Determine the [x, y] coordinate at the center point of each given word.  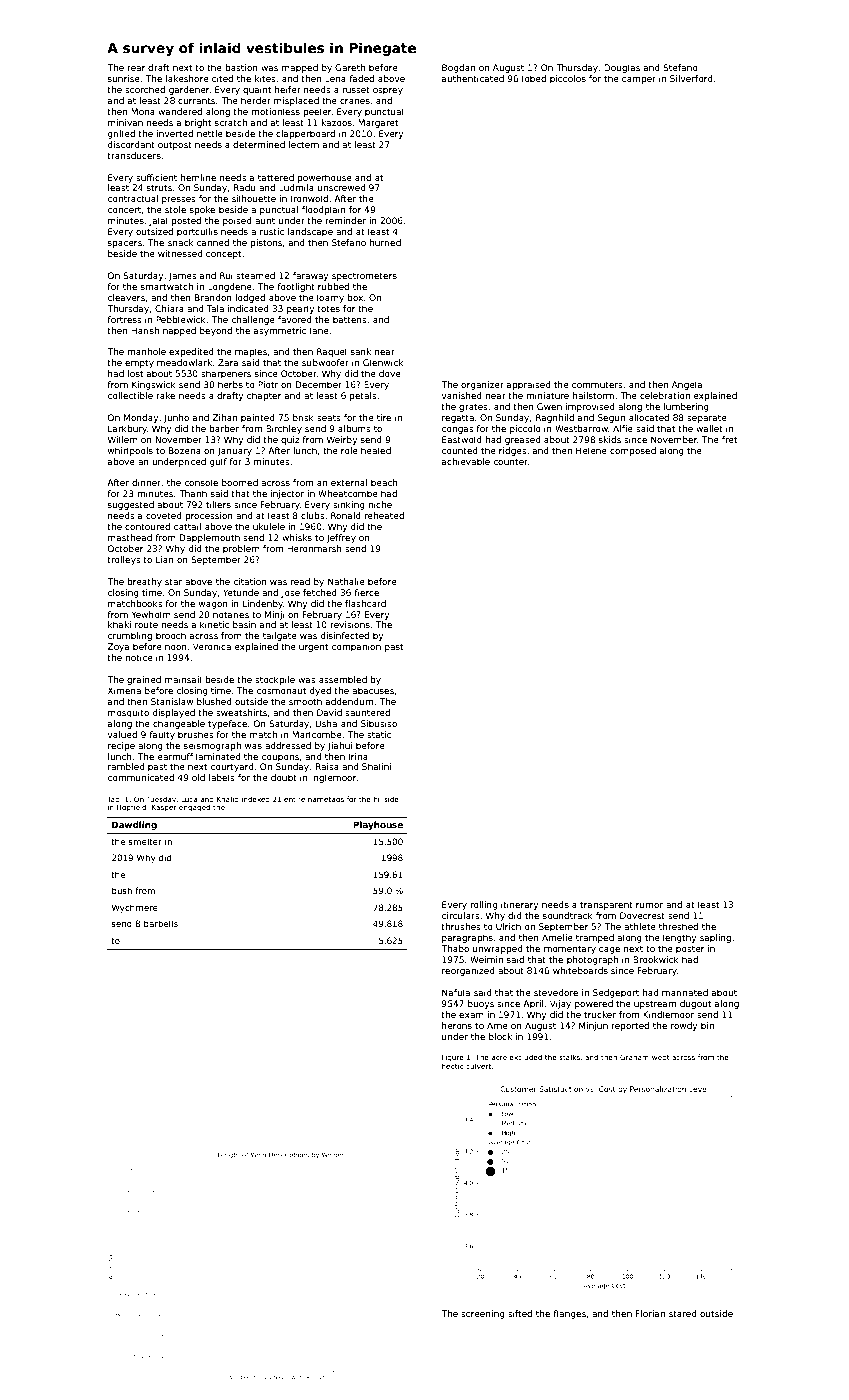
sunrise [124, 78]
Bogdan [458, 68]
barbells [161, 923]
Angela [687, 385]
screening [483, 1314]
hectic [452, 1066]
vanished [461, 395]
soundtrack [568, 915]
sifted [520, 1313]
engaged [194, 808]
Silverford [691, 78]
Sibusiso [379, 723]
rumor [649, 905]
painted [258, 418]
